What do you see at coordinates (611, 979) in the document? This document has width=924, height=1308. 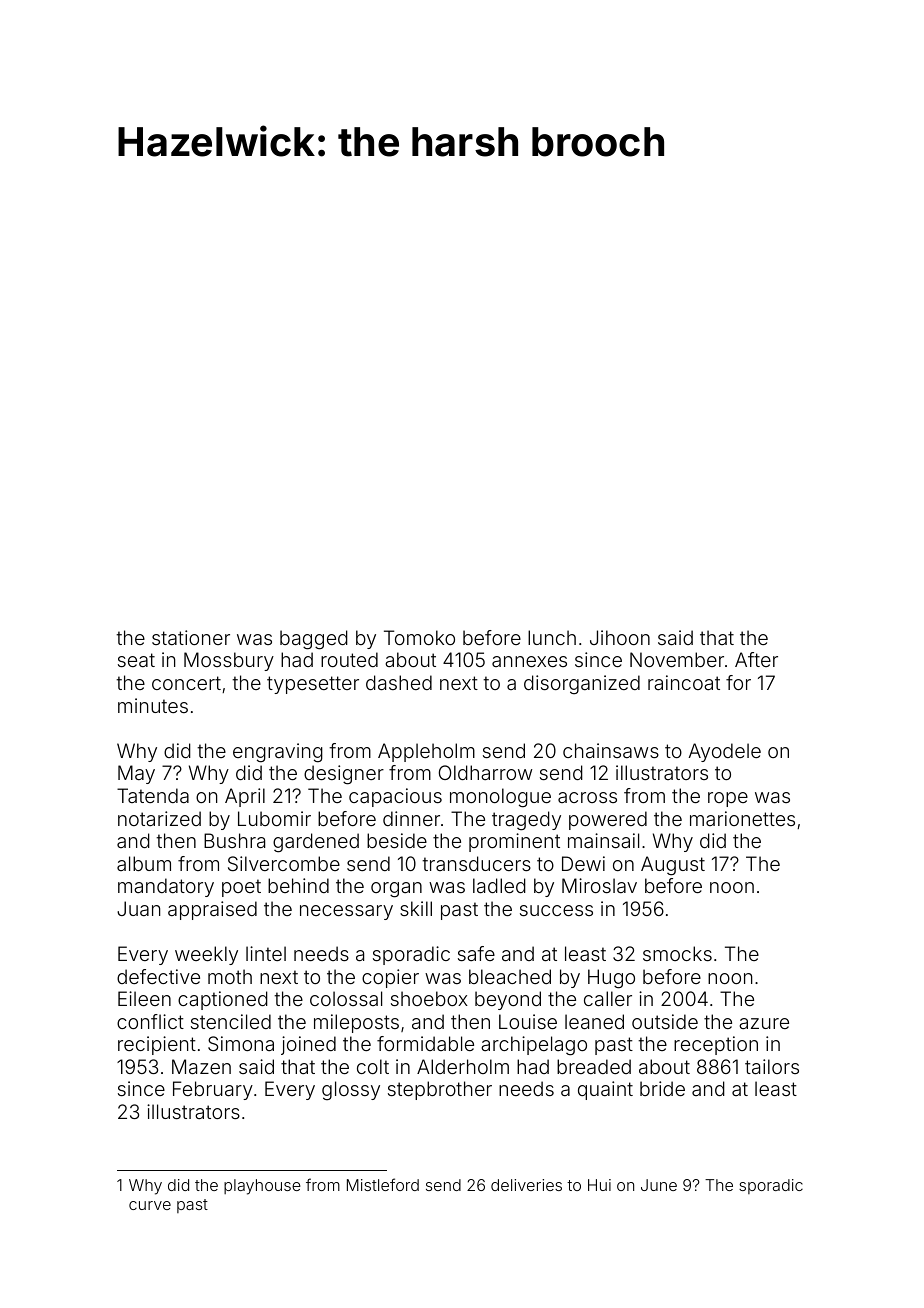 I see `Hugo` at bounding box center [611, 979].
